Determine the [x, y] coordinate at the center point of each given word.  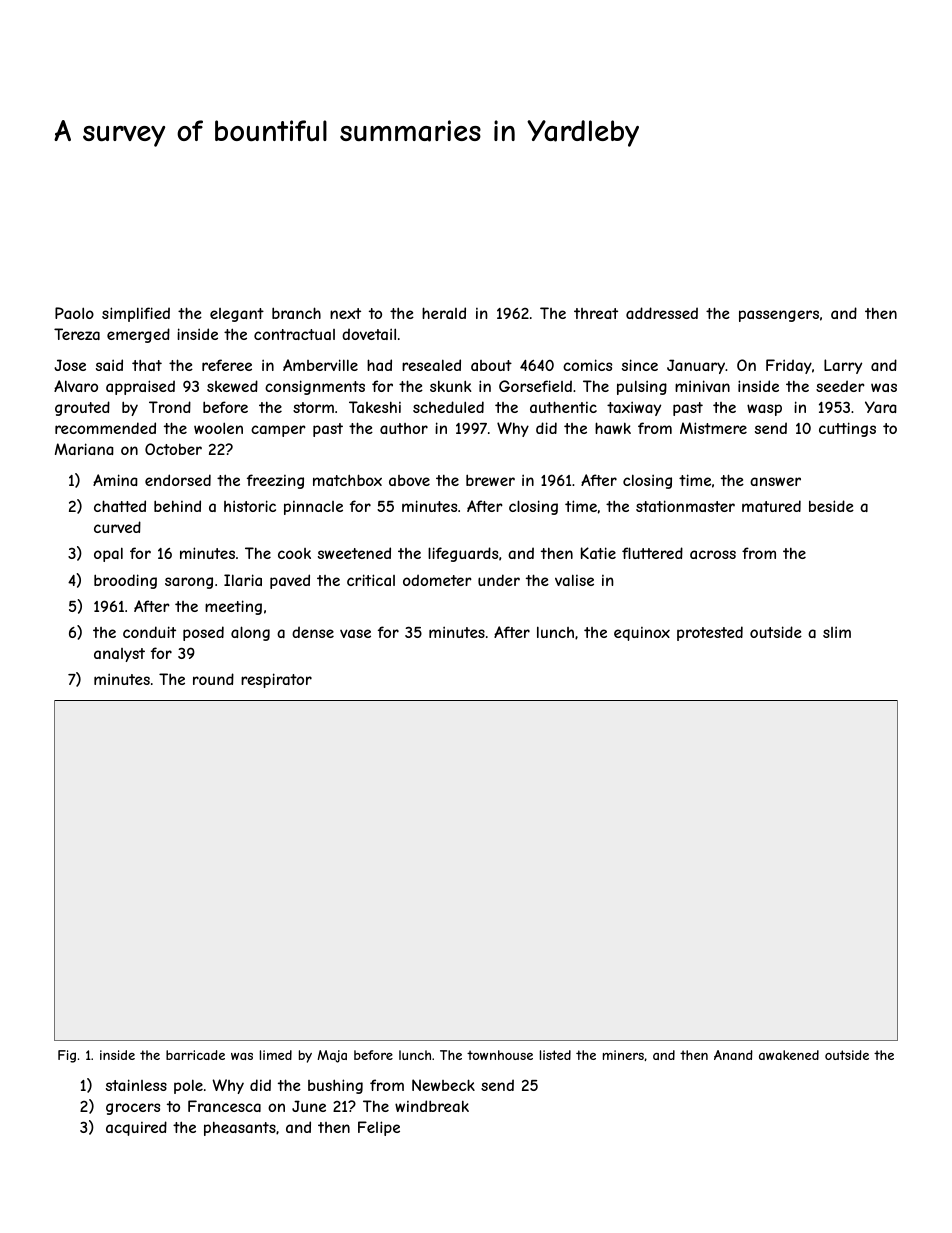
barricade [195, 1055]
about [491, 365]
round [213, 679]
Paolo [74, 313]
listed [555, 1055]
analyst [119, 655]
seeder [840, 386]
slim [837, 632]
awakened [789, 1055]
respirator [276, 680]
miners [623, 1055]
